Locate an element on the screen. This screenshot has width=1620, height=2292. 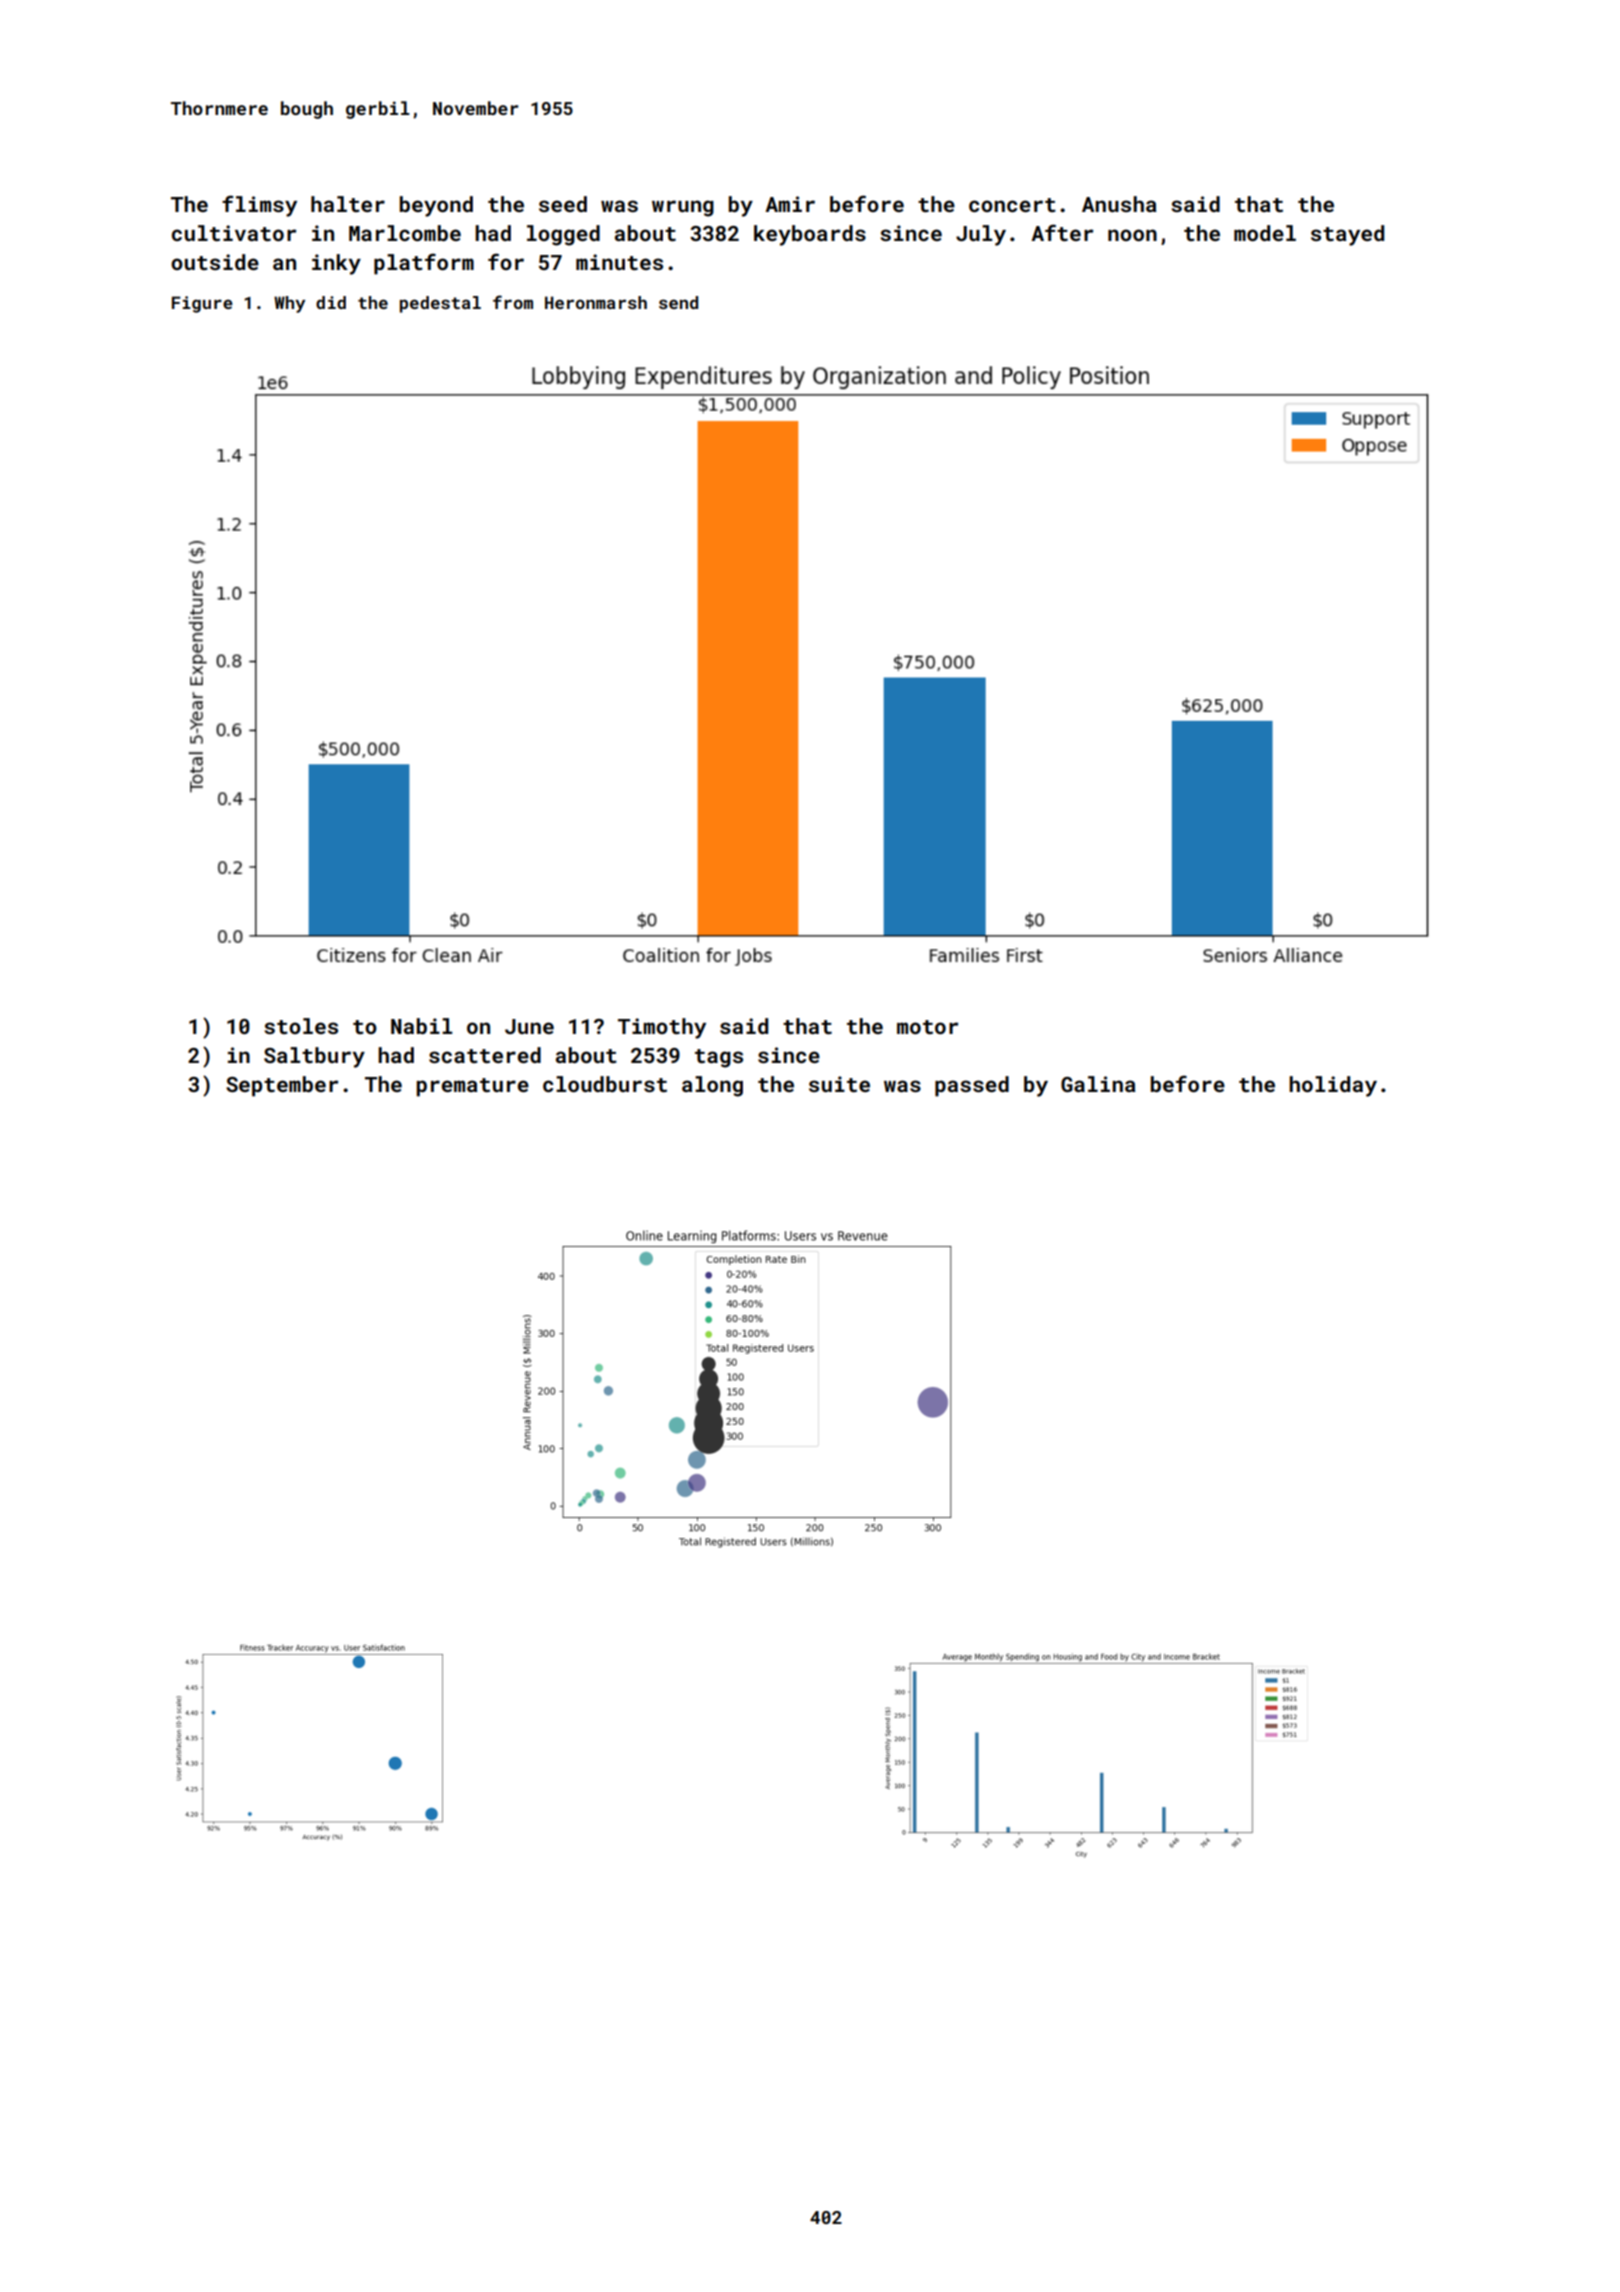
Heronmarsh is located at coordinates (596, 302).
